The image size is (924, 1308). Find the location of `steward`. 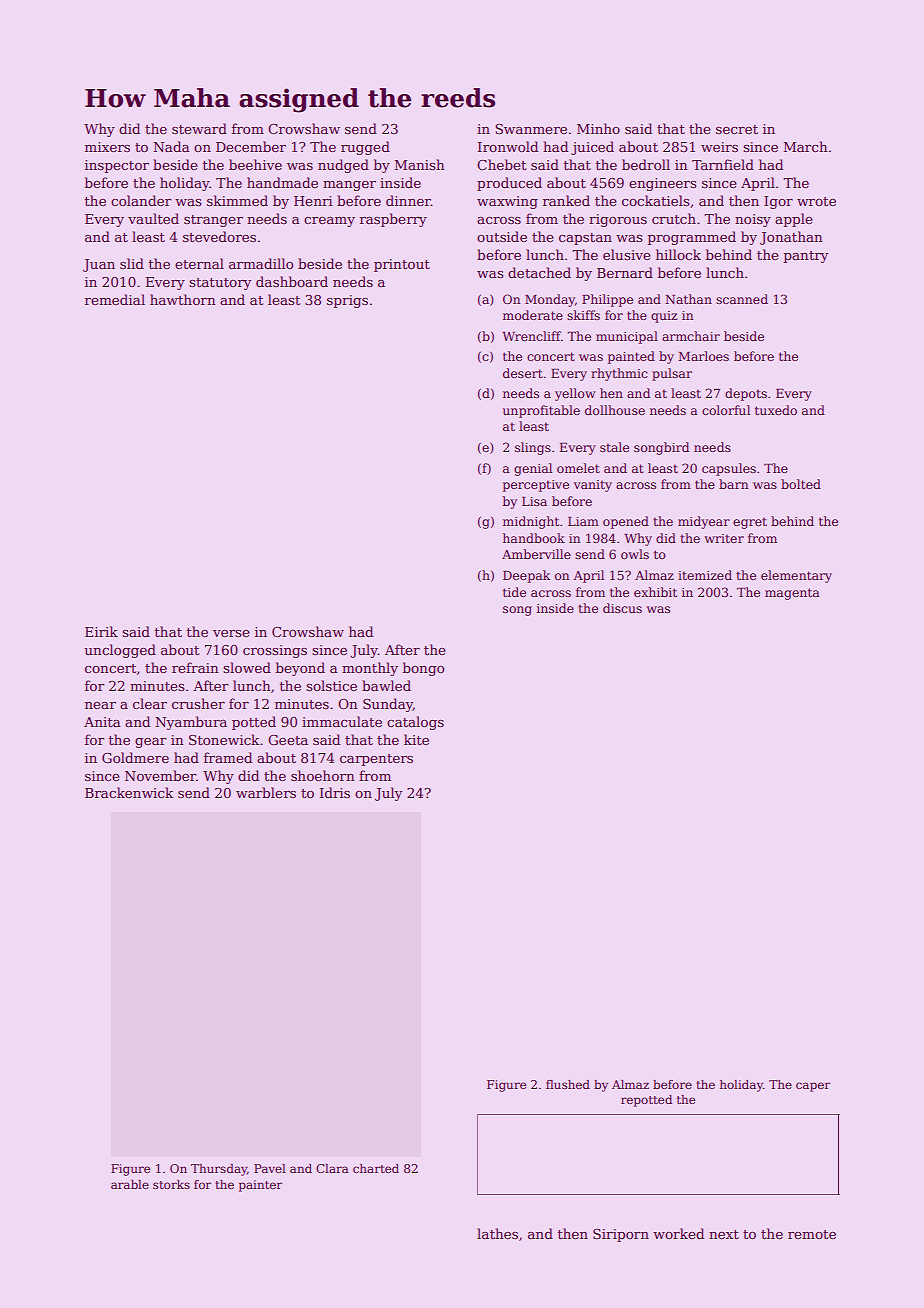

steward is located at coordinates (199, 128).
